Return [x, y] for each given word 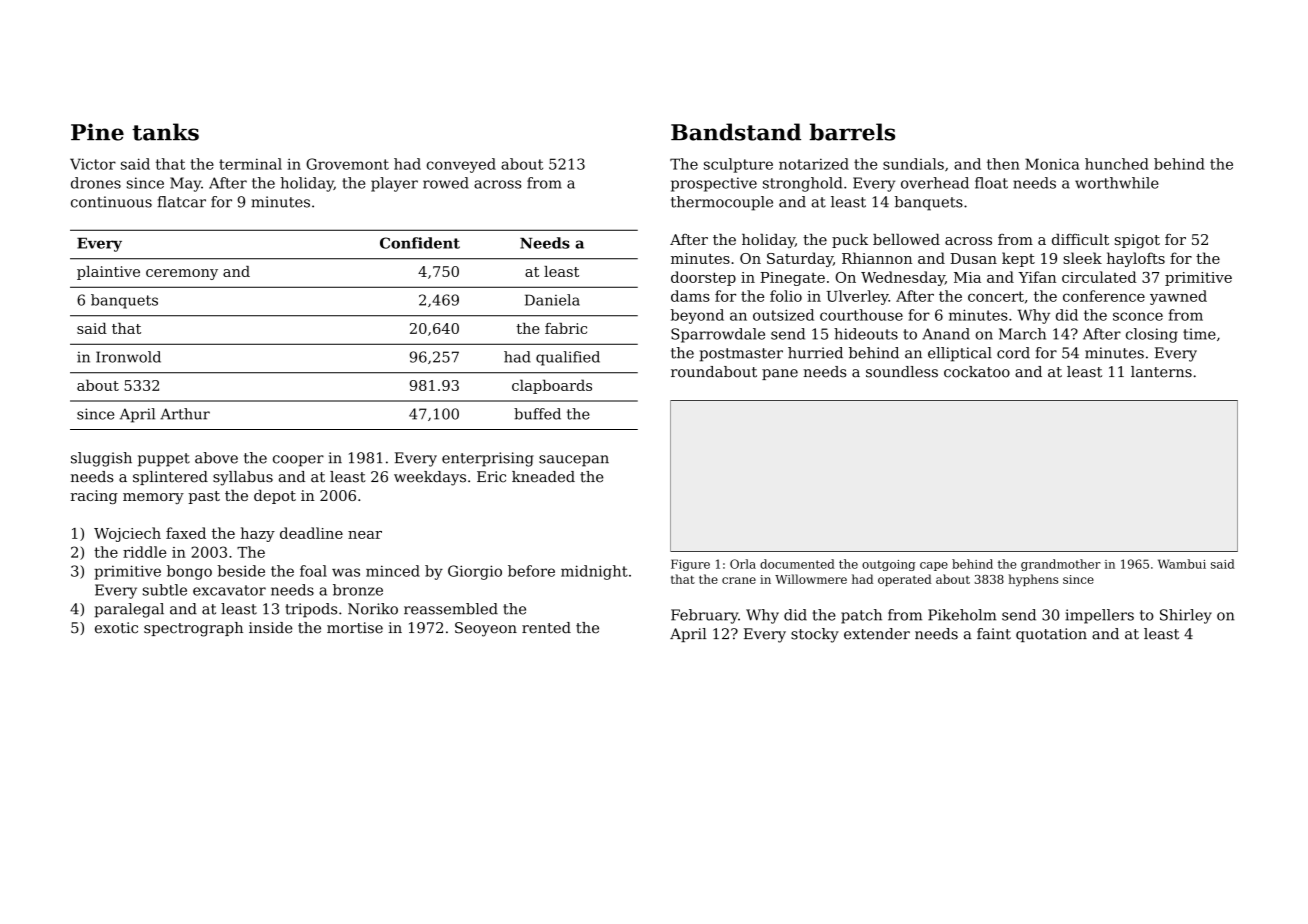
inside [271, 628]
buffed [537, 414]
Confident [420, 243]
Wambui [1182, 564]
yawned [1178, 297]
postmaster [741, 355]
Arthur [185, 414]
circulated [1099, 277]
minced [393, 571]
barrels [852, 132]
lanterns [1161, 372]
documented [797, 564]
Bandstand [736, 132]
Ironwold [128, 357]
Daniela [552, 300]
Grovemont [347, 164]
